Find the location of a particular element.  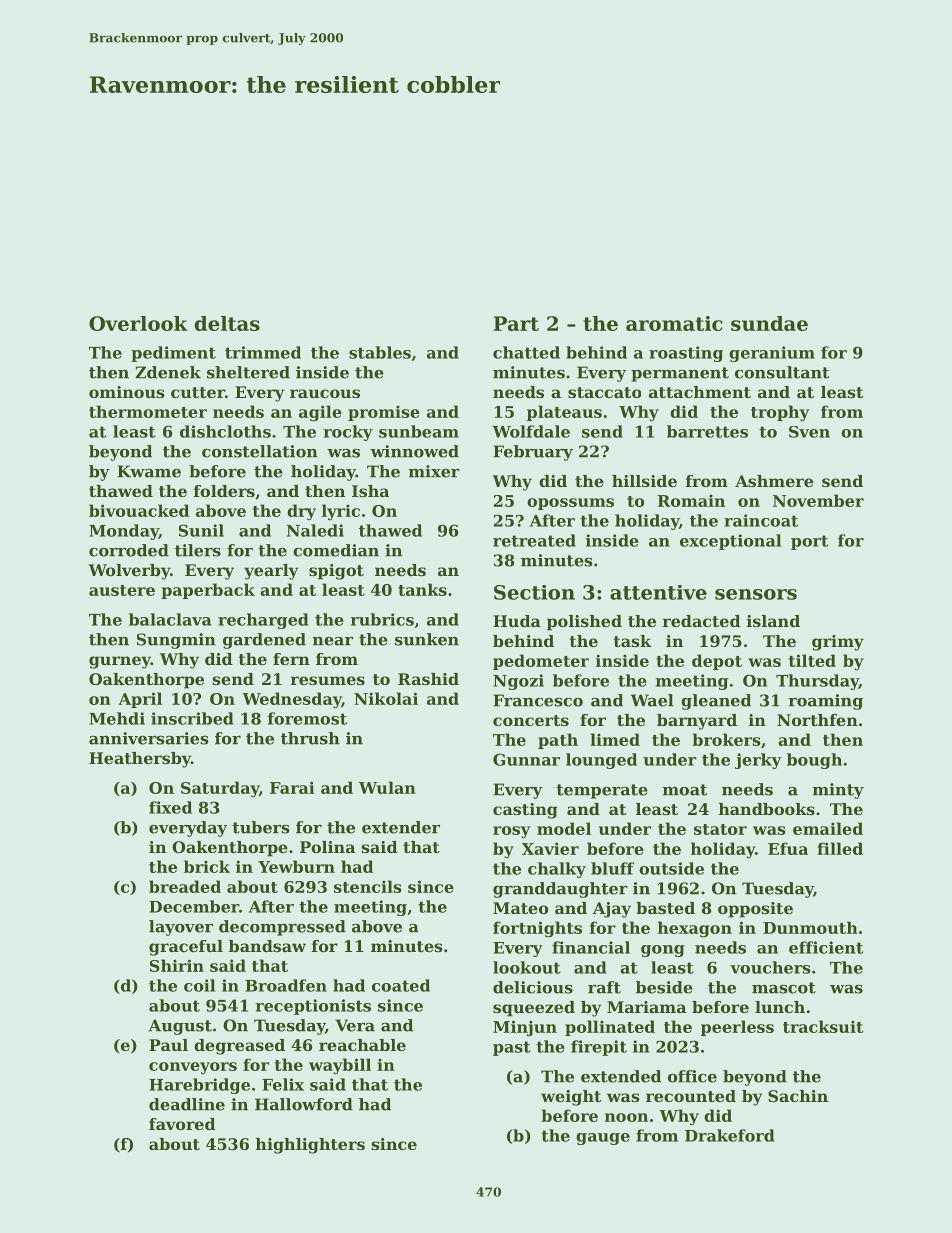

sundae is located at coordinates (769, 323).
